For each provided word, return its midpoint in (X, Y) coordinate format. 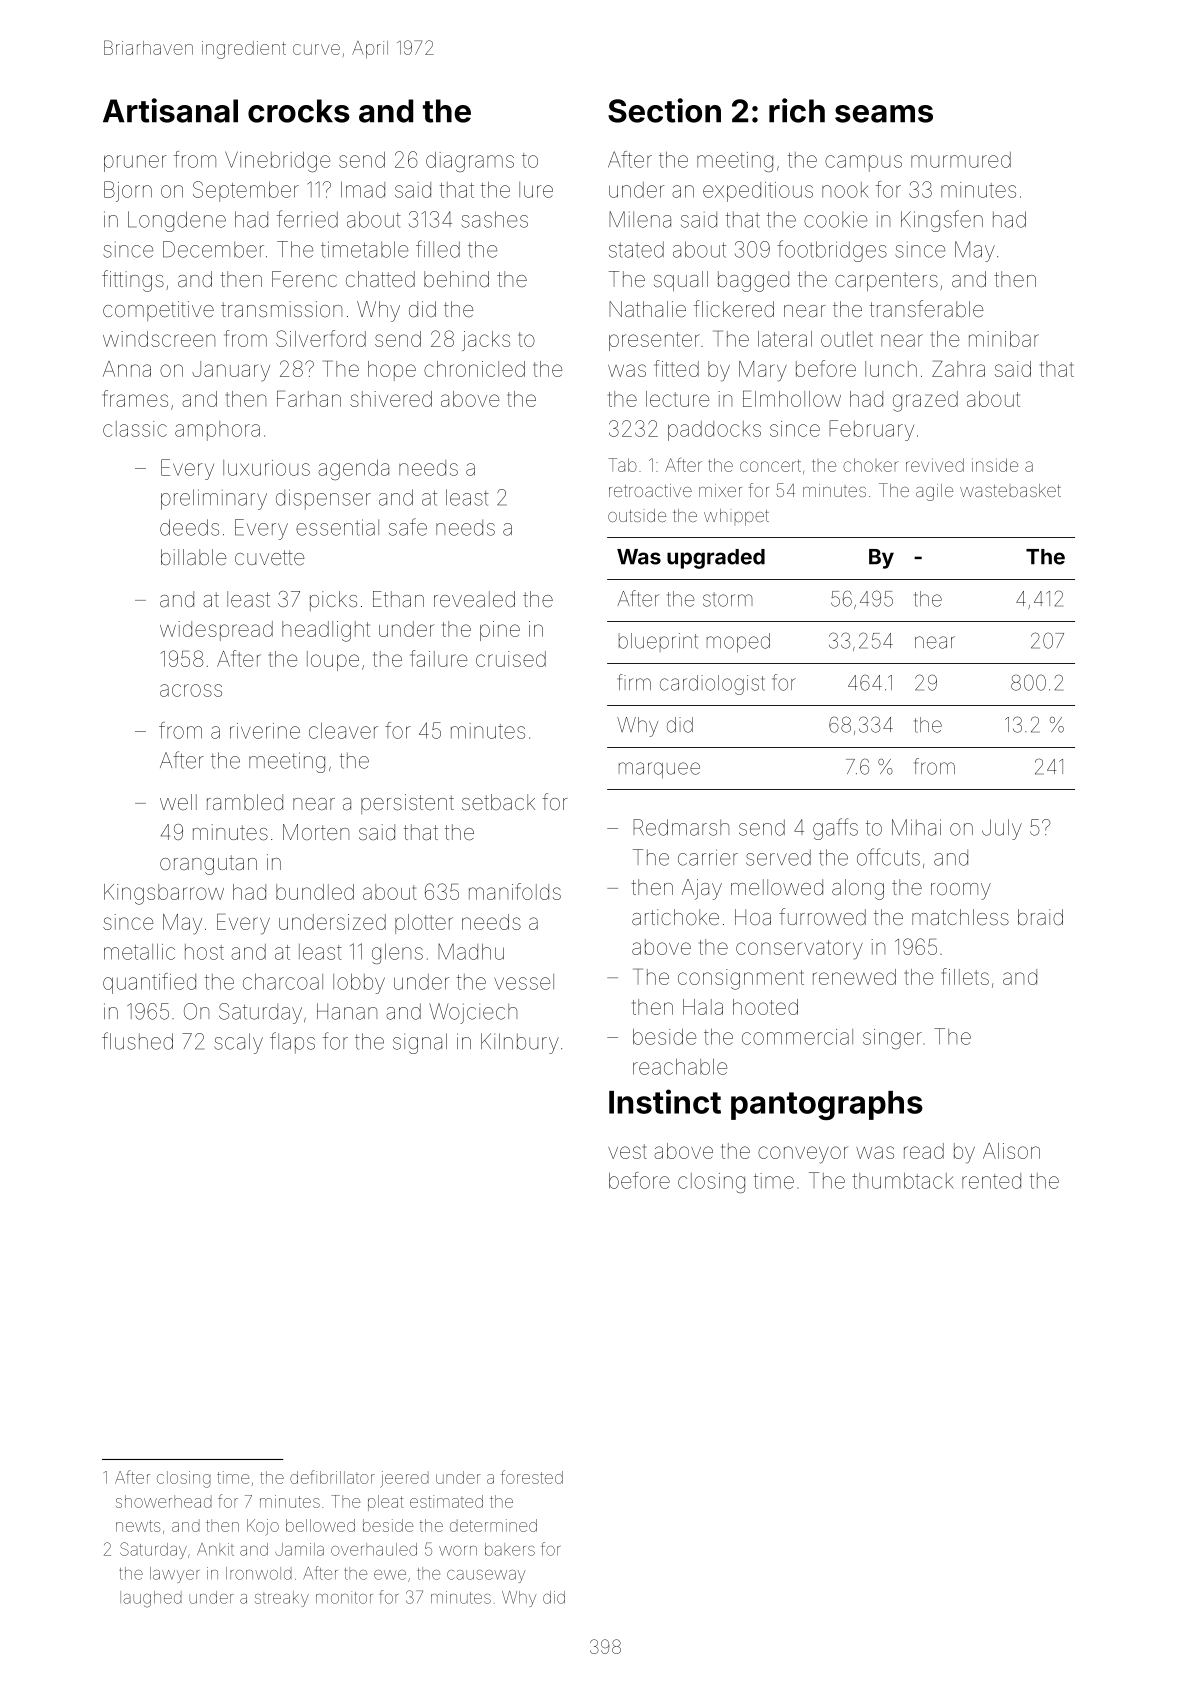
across (191, 690)
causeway (486, 1576)
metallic (139, 952)
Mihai (916, 827)
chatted (380, 279)
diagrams (470, 162)
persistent (407, 804)
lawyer (174, 1575)
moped (738, 643)
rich (797, 110)
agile (934, 492)
